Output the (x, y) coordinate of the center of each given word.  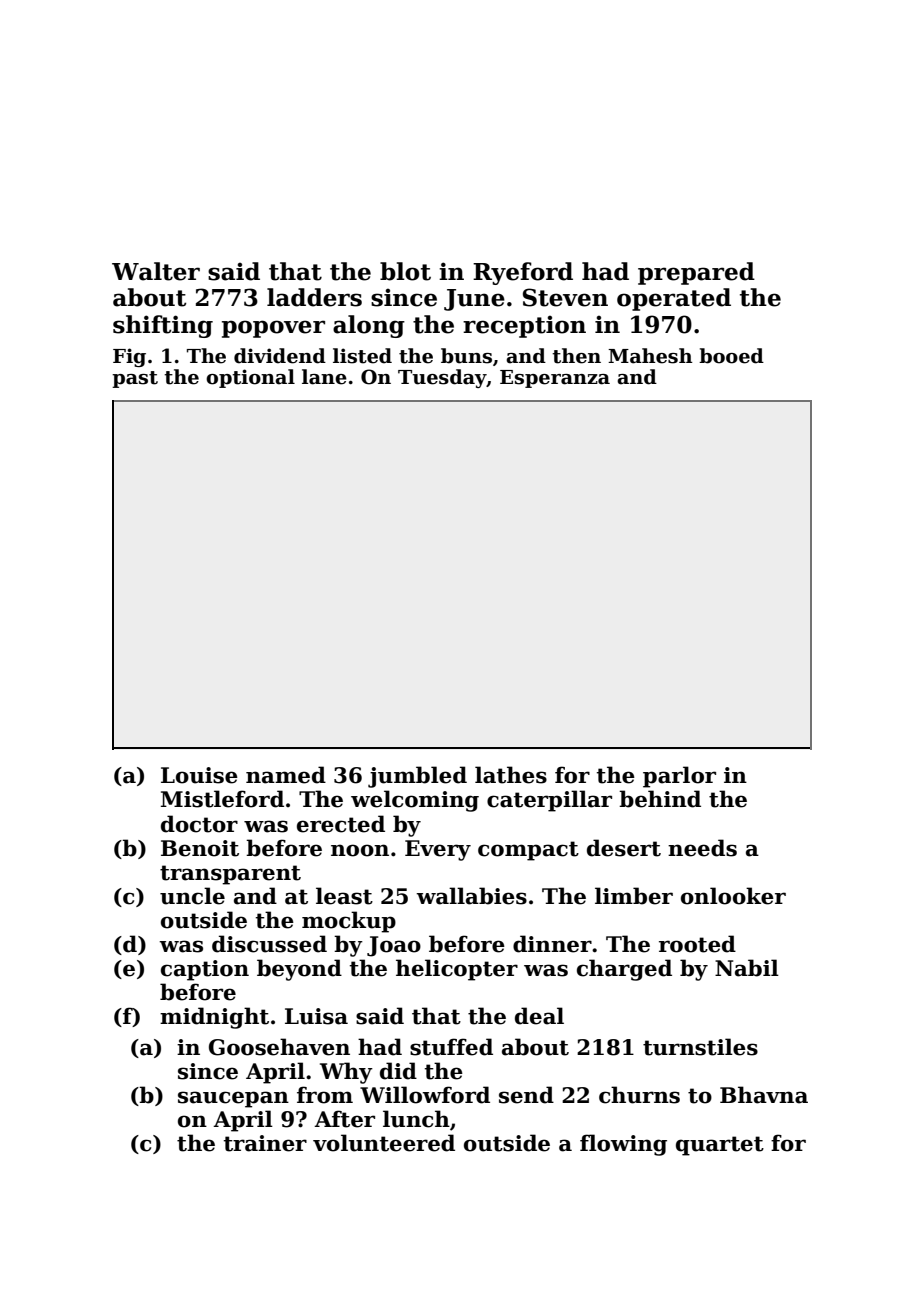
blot (405, 271)
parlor (679, 777)
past (135, 379)
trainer (265, 1143)
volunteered (384, 1143)
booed (731, 356)
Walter (156, 271)
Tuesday (442, 378)
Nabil (747, 968)
